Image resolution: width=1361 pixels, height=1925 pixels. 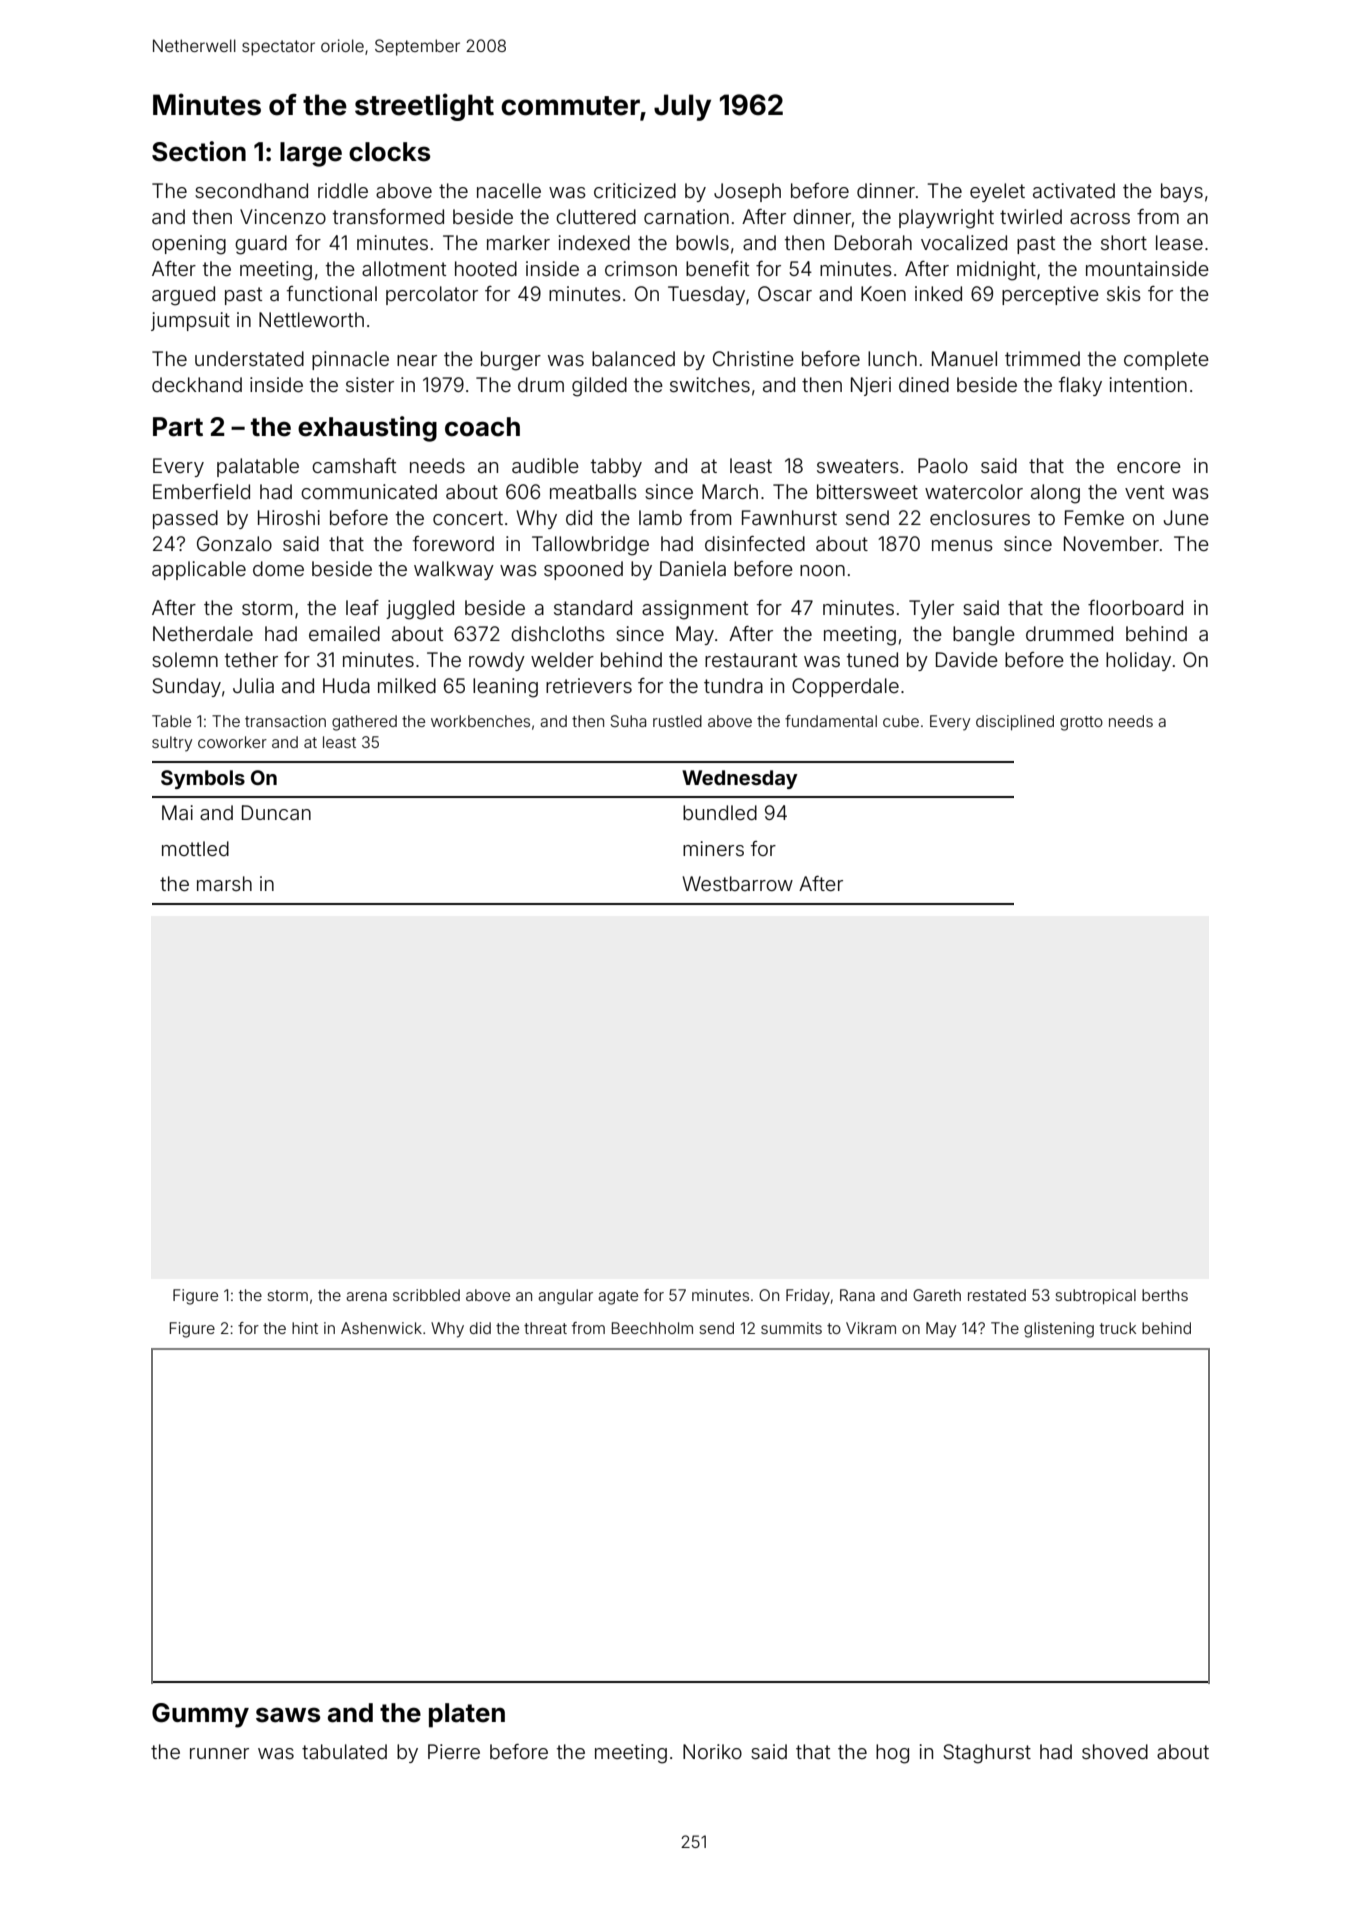 What do you see at coordinates (332, 293) in the screenshot?
I see `functional` at bounding box center [332, 293].
